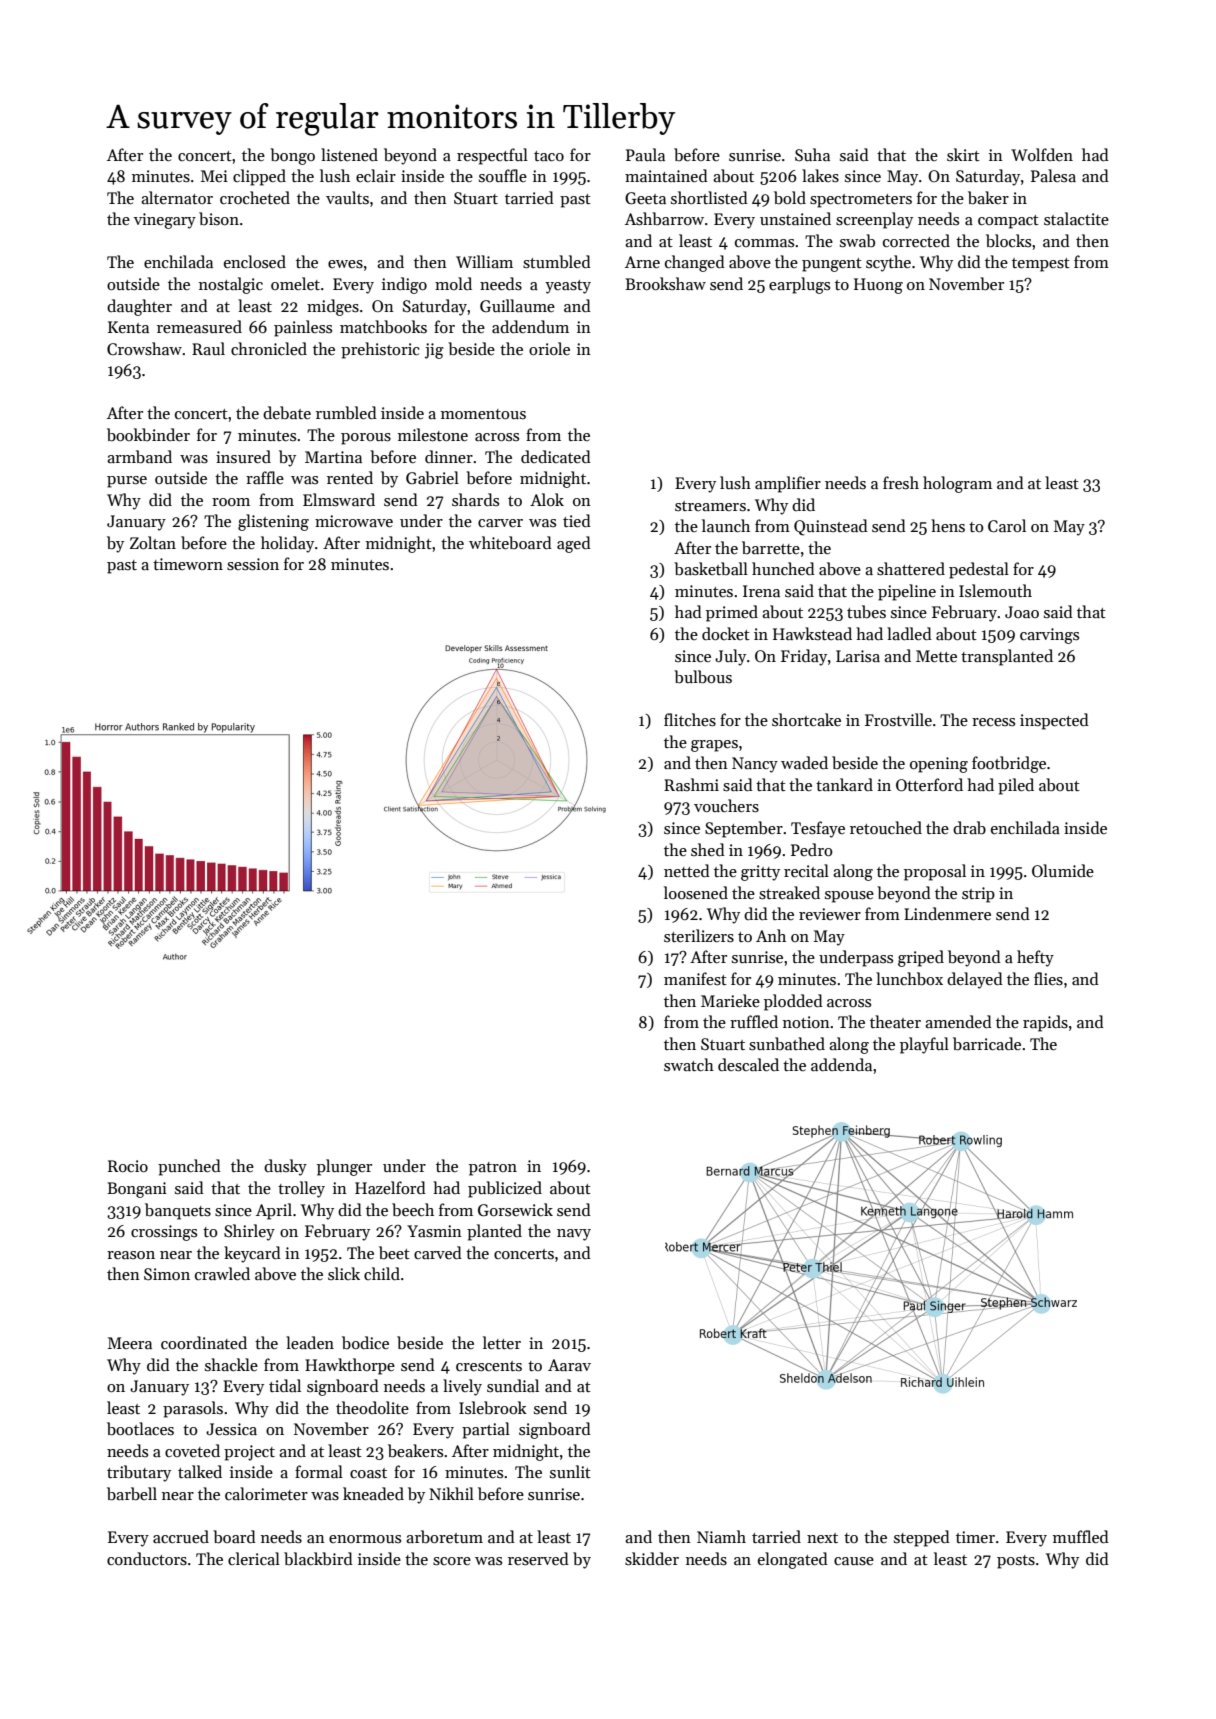 The image size is (1216, 1719). What do you see at coordinates (696, 893) in the screenshot?
I see `loosened` at bounding box center [696, 893].
